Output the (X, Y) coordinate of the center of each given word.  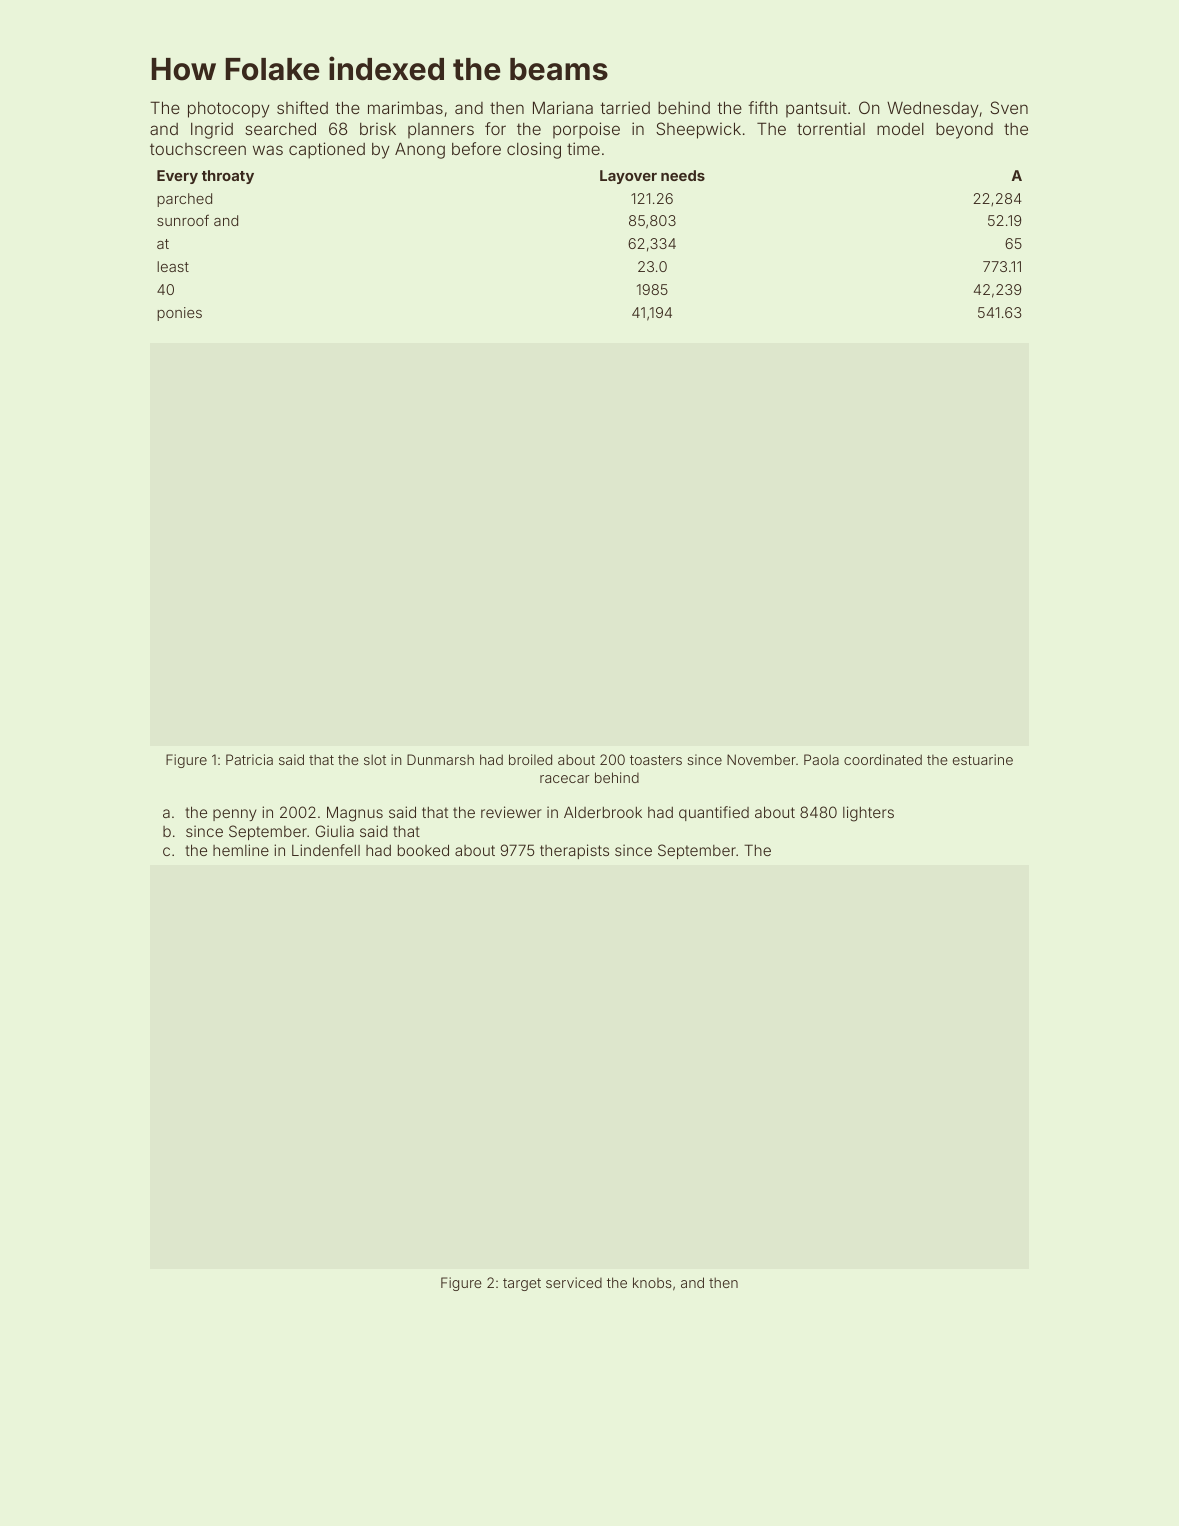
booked (423, 850)
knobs (652, 1282)
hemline (241, 850)
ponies (179, 314)
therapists (574, 851)
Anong (420, 150)
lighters (868, 814)
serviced (574, 1282)
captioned (327, 150)
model (900, 129)
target (522, 1284)
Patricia (249, 759)
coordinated (883, 759)
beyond (964, 131)
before (476, 148)
